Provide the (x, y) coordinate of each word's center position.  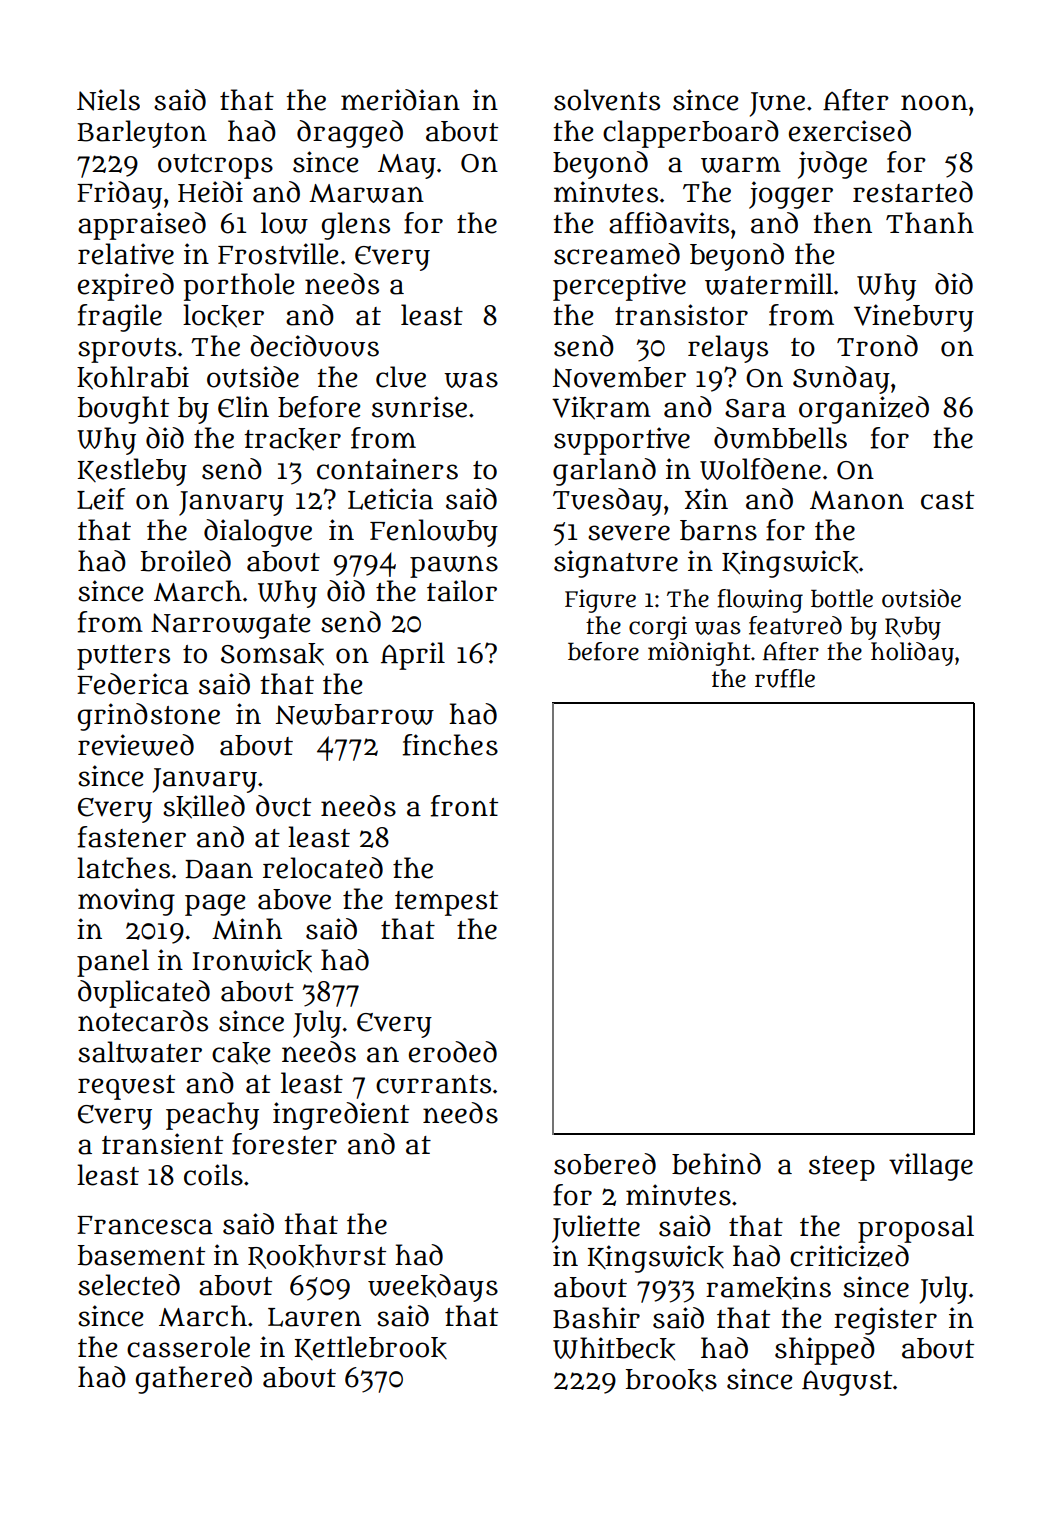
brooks (671, 1380)
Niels (108, 100)
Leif (101, 499)
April (413, 656)
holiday (912, 654)
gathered (194, 1380)
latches (123, 868)
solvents (607, 100)
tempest (446, 903)
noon (934, 103)
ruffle (785, 678)
